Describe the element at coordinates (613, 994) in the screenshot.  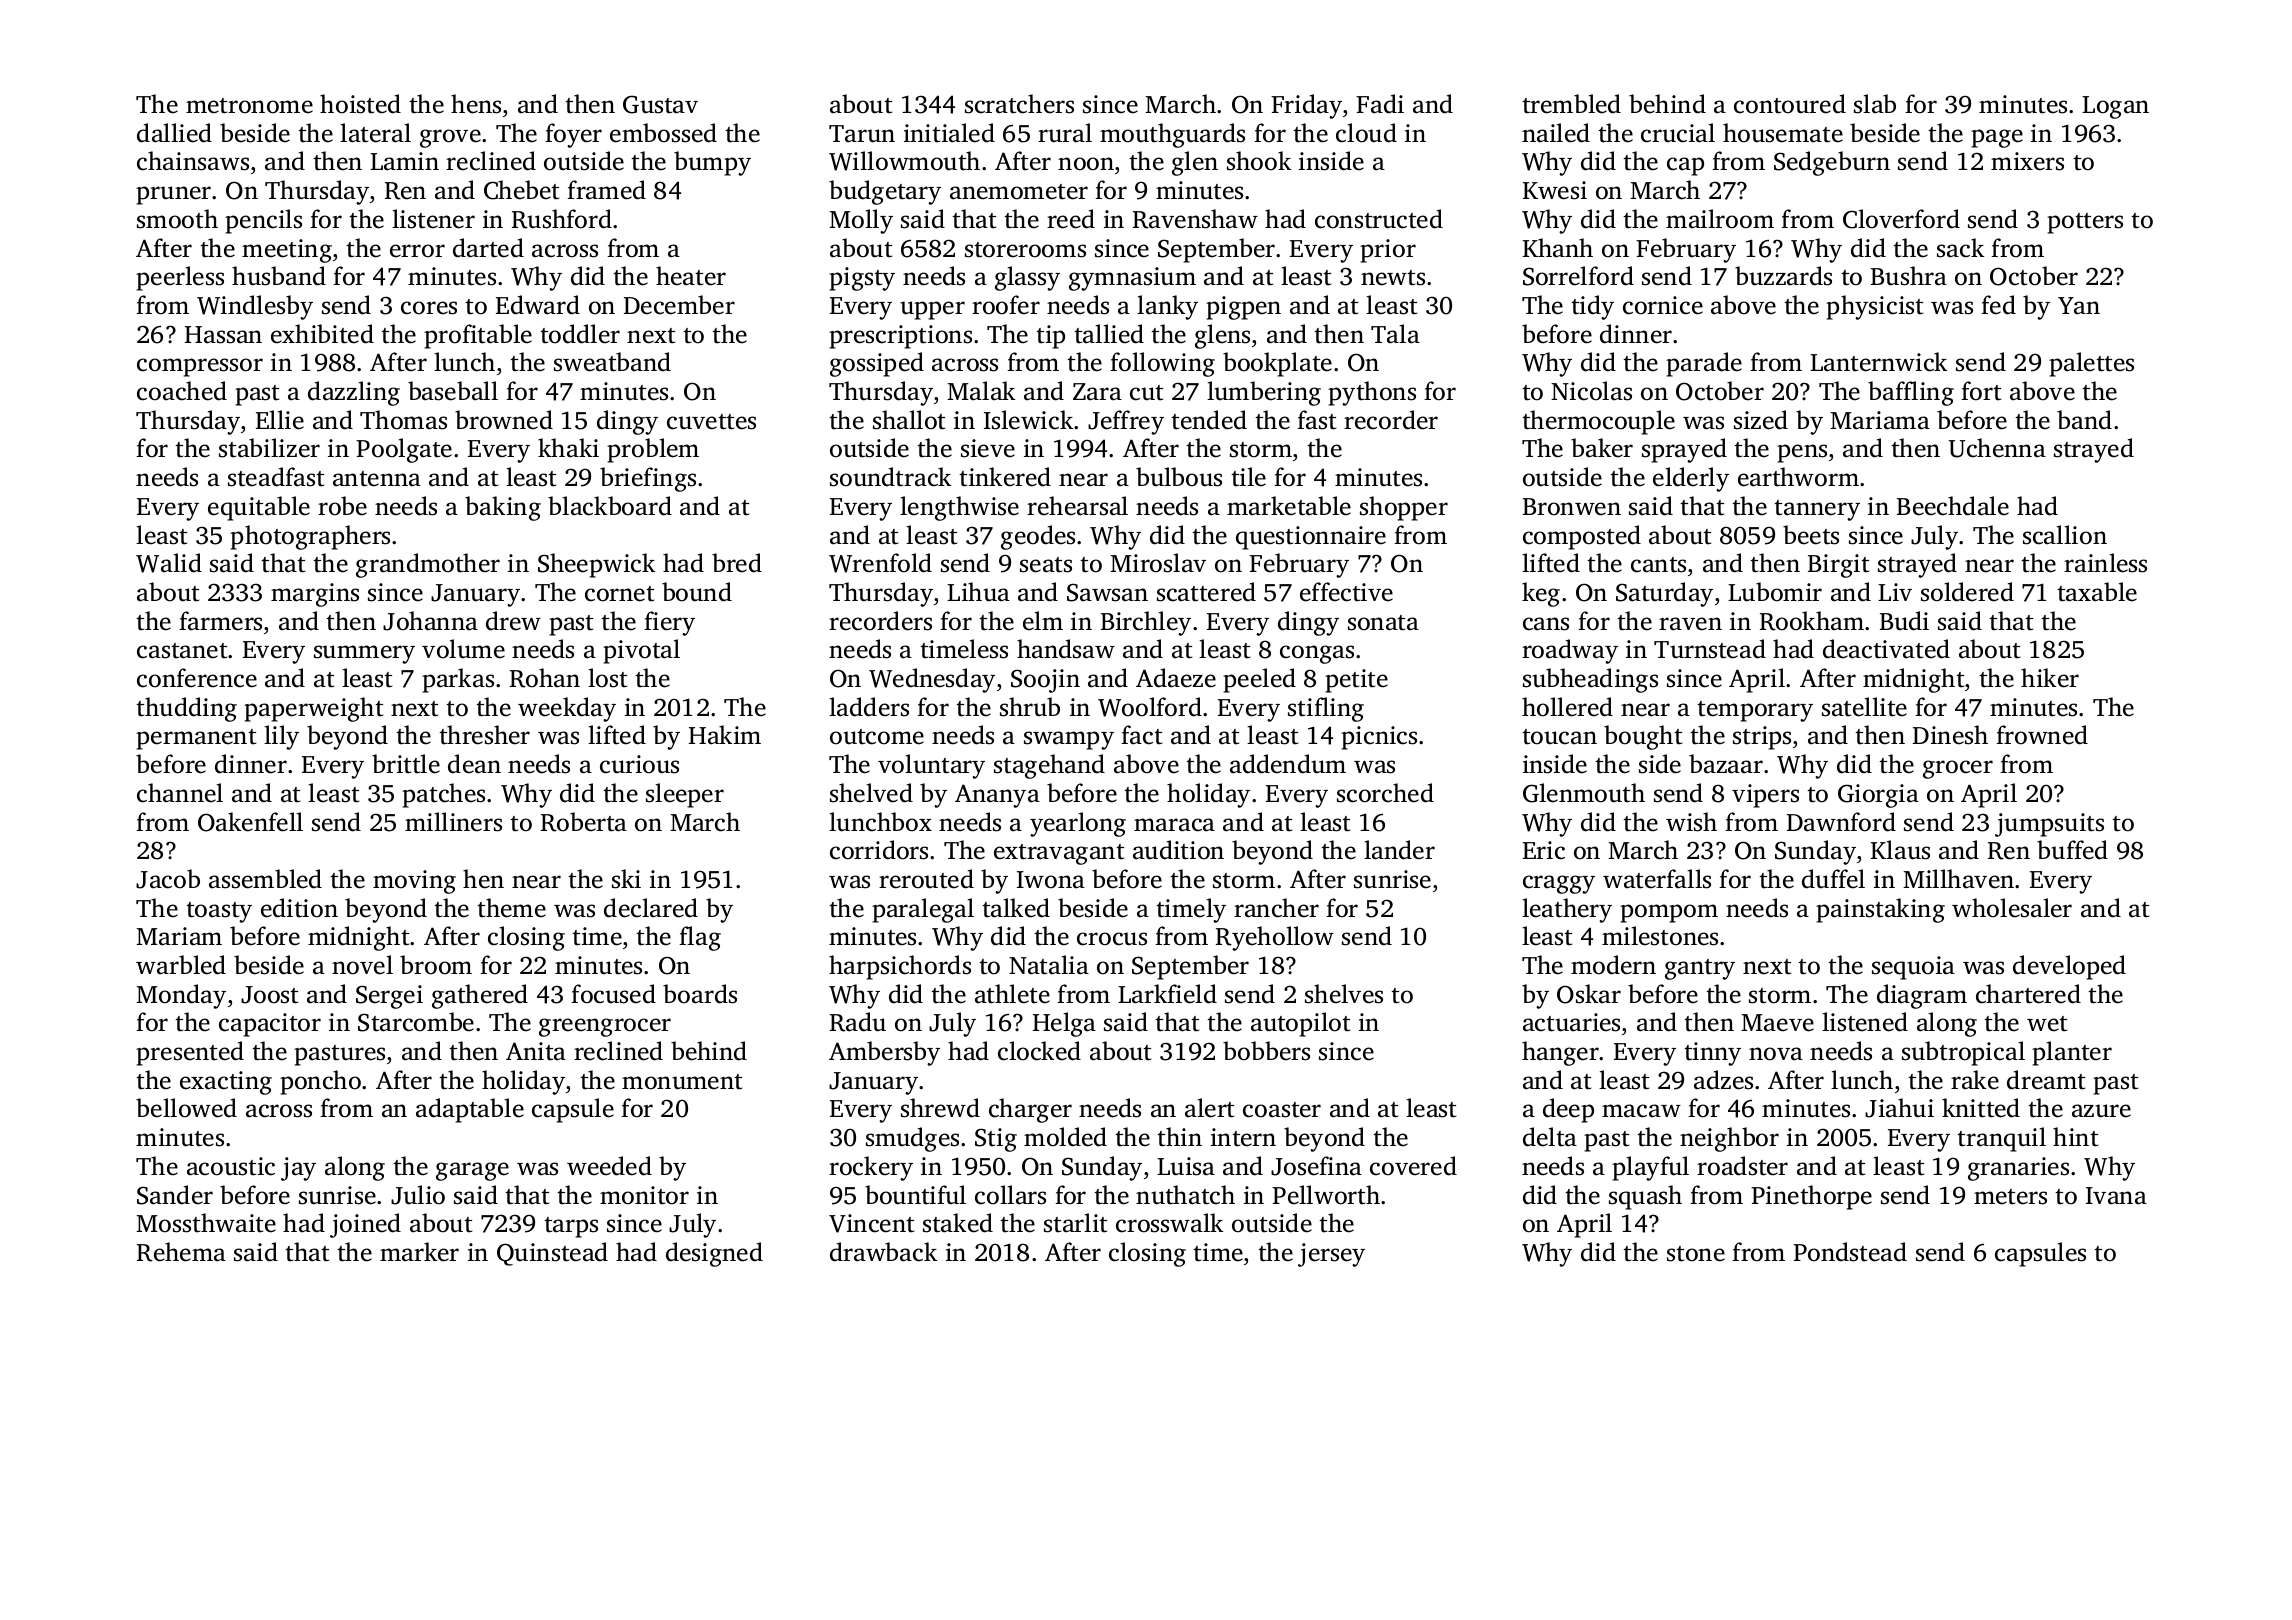
I see `focused` at that location.
